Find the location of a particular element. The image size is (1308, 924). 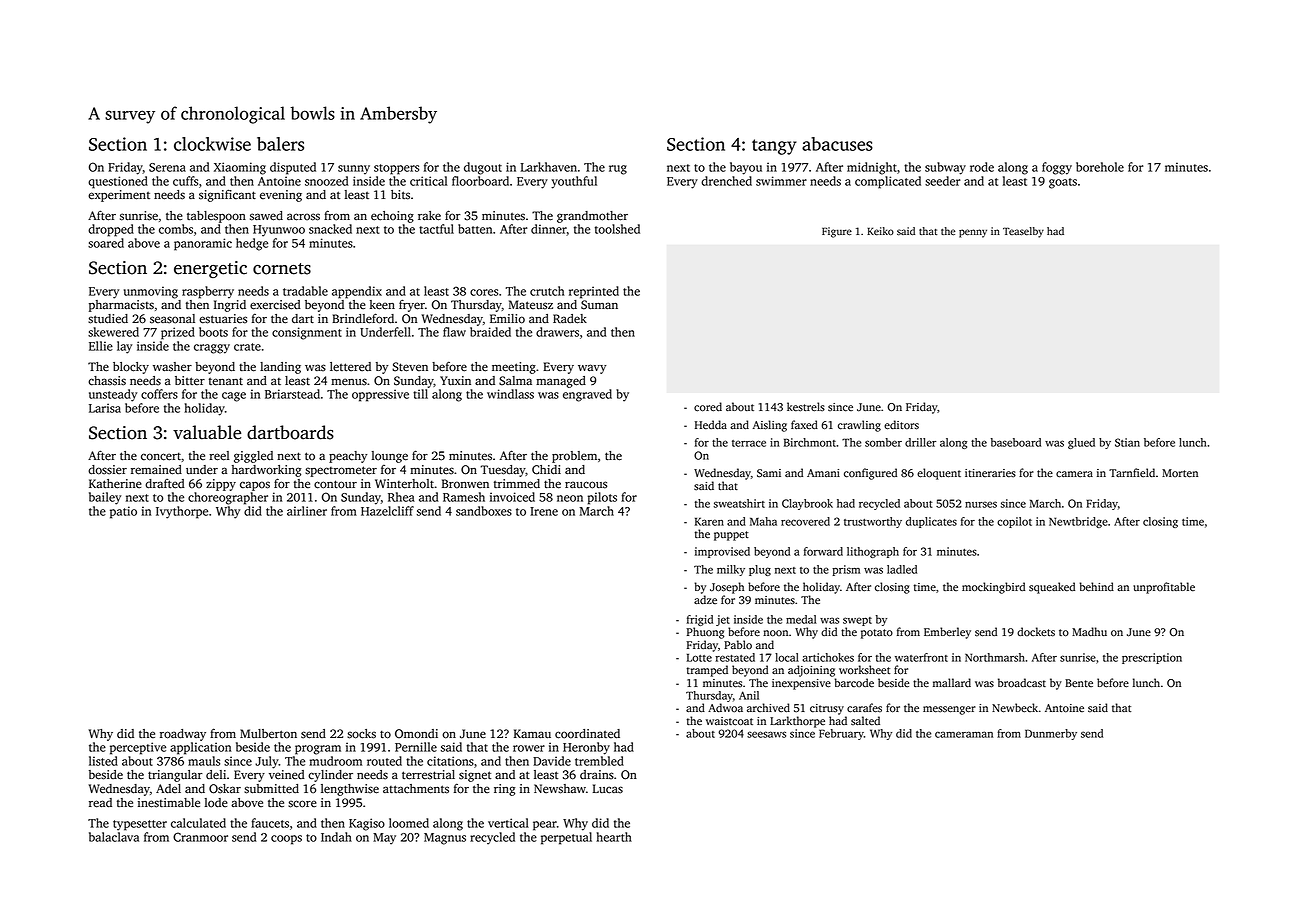

Teaselby is located at coordinates (1023, 232).
